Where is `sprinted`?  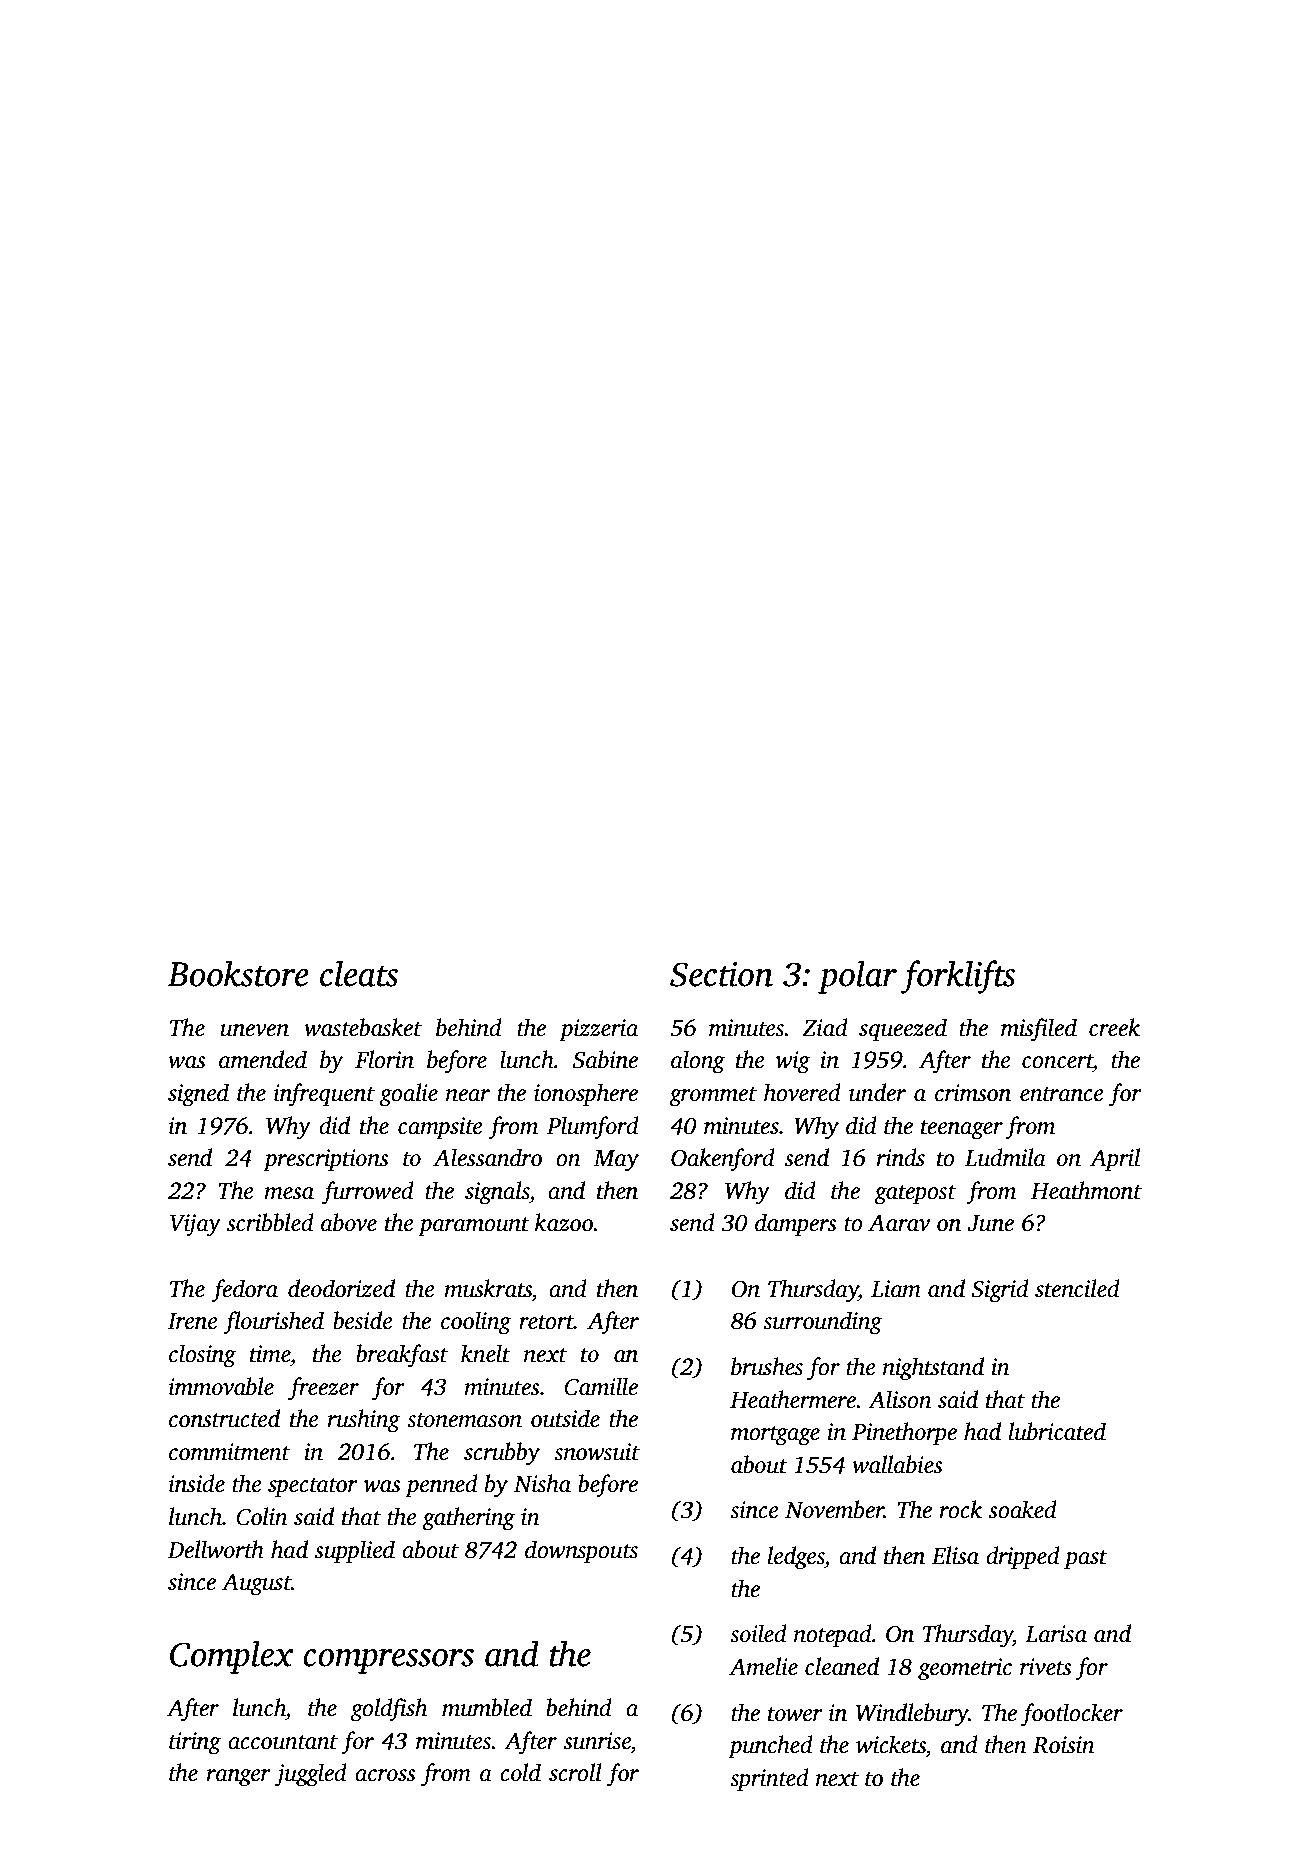 sprinted is located at coordinates (769, 1779).
